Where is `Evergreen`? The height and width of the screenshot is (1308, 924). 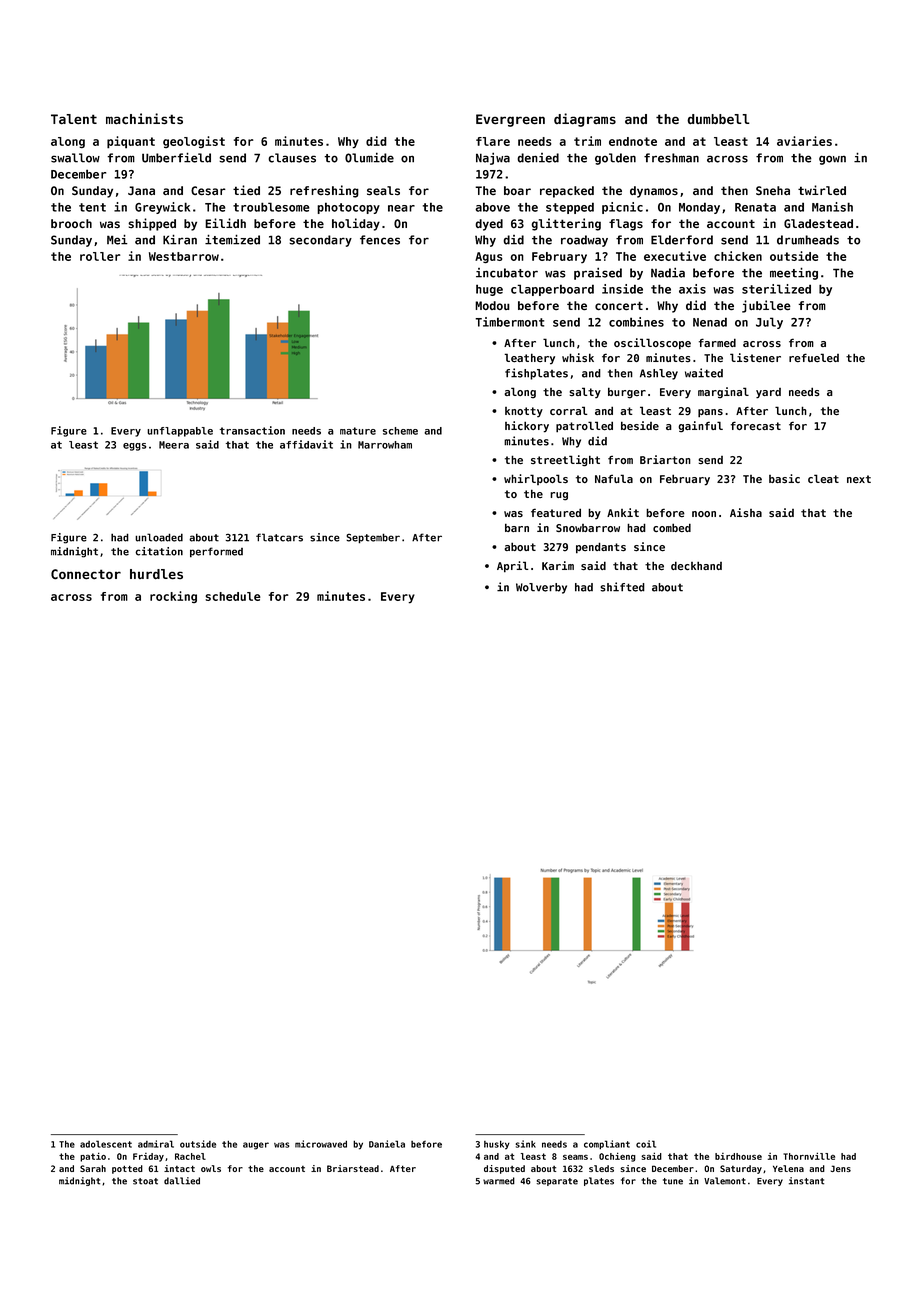 Evergreen is located at coordinates (510, 120).
